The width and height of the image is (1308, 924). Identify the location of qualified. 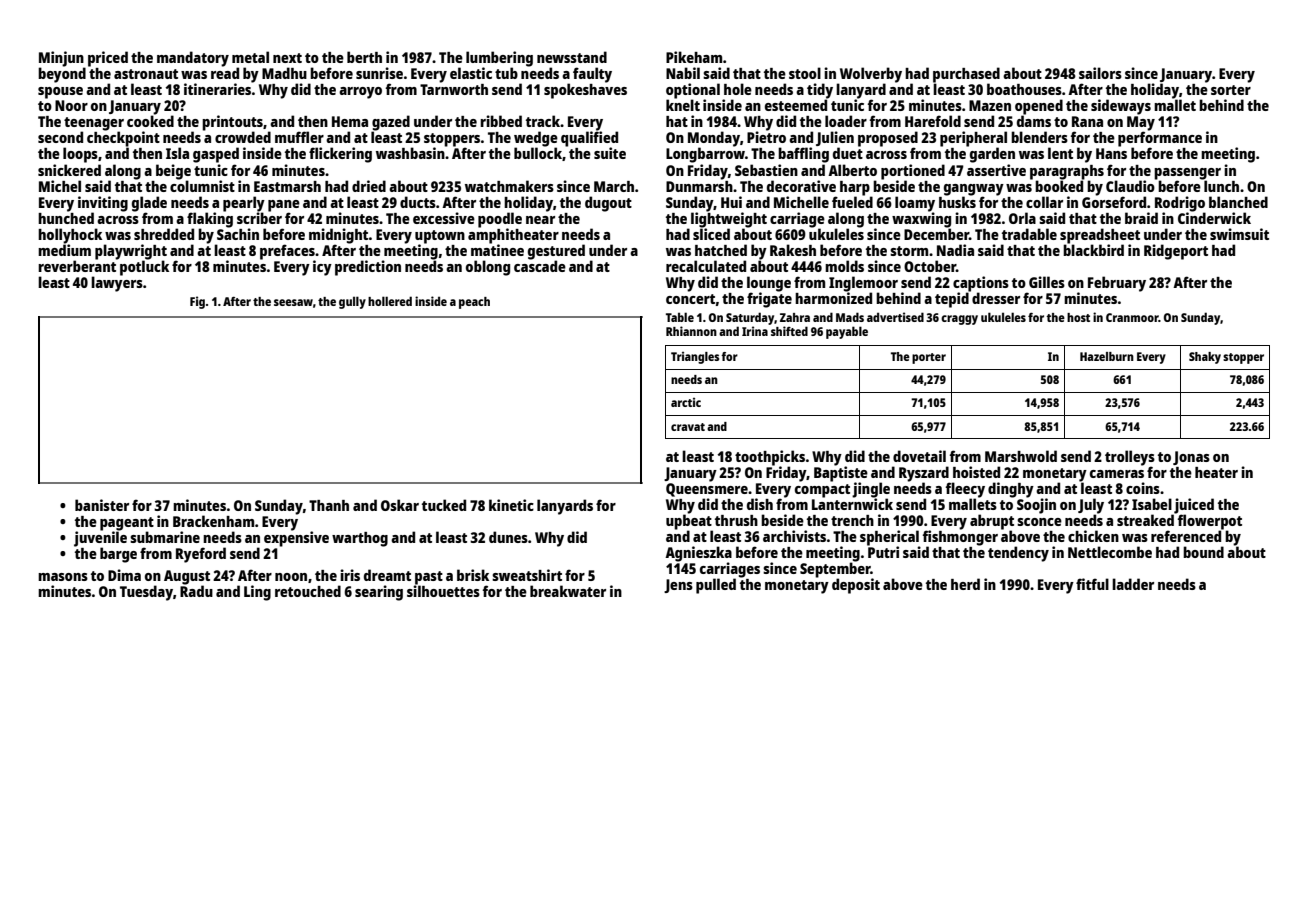
(589, 139).
